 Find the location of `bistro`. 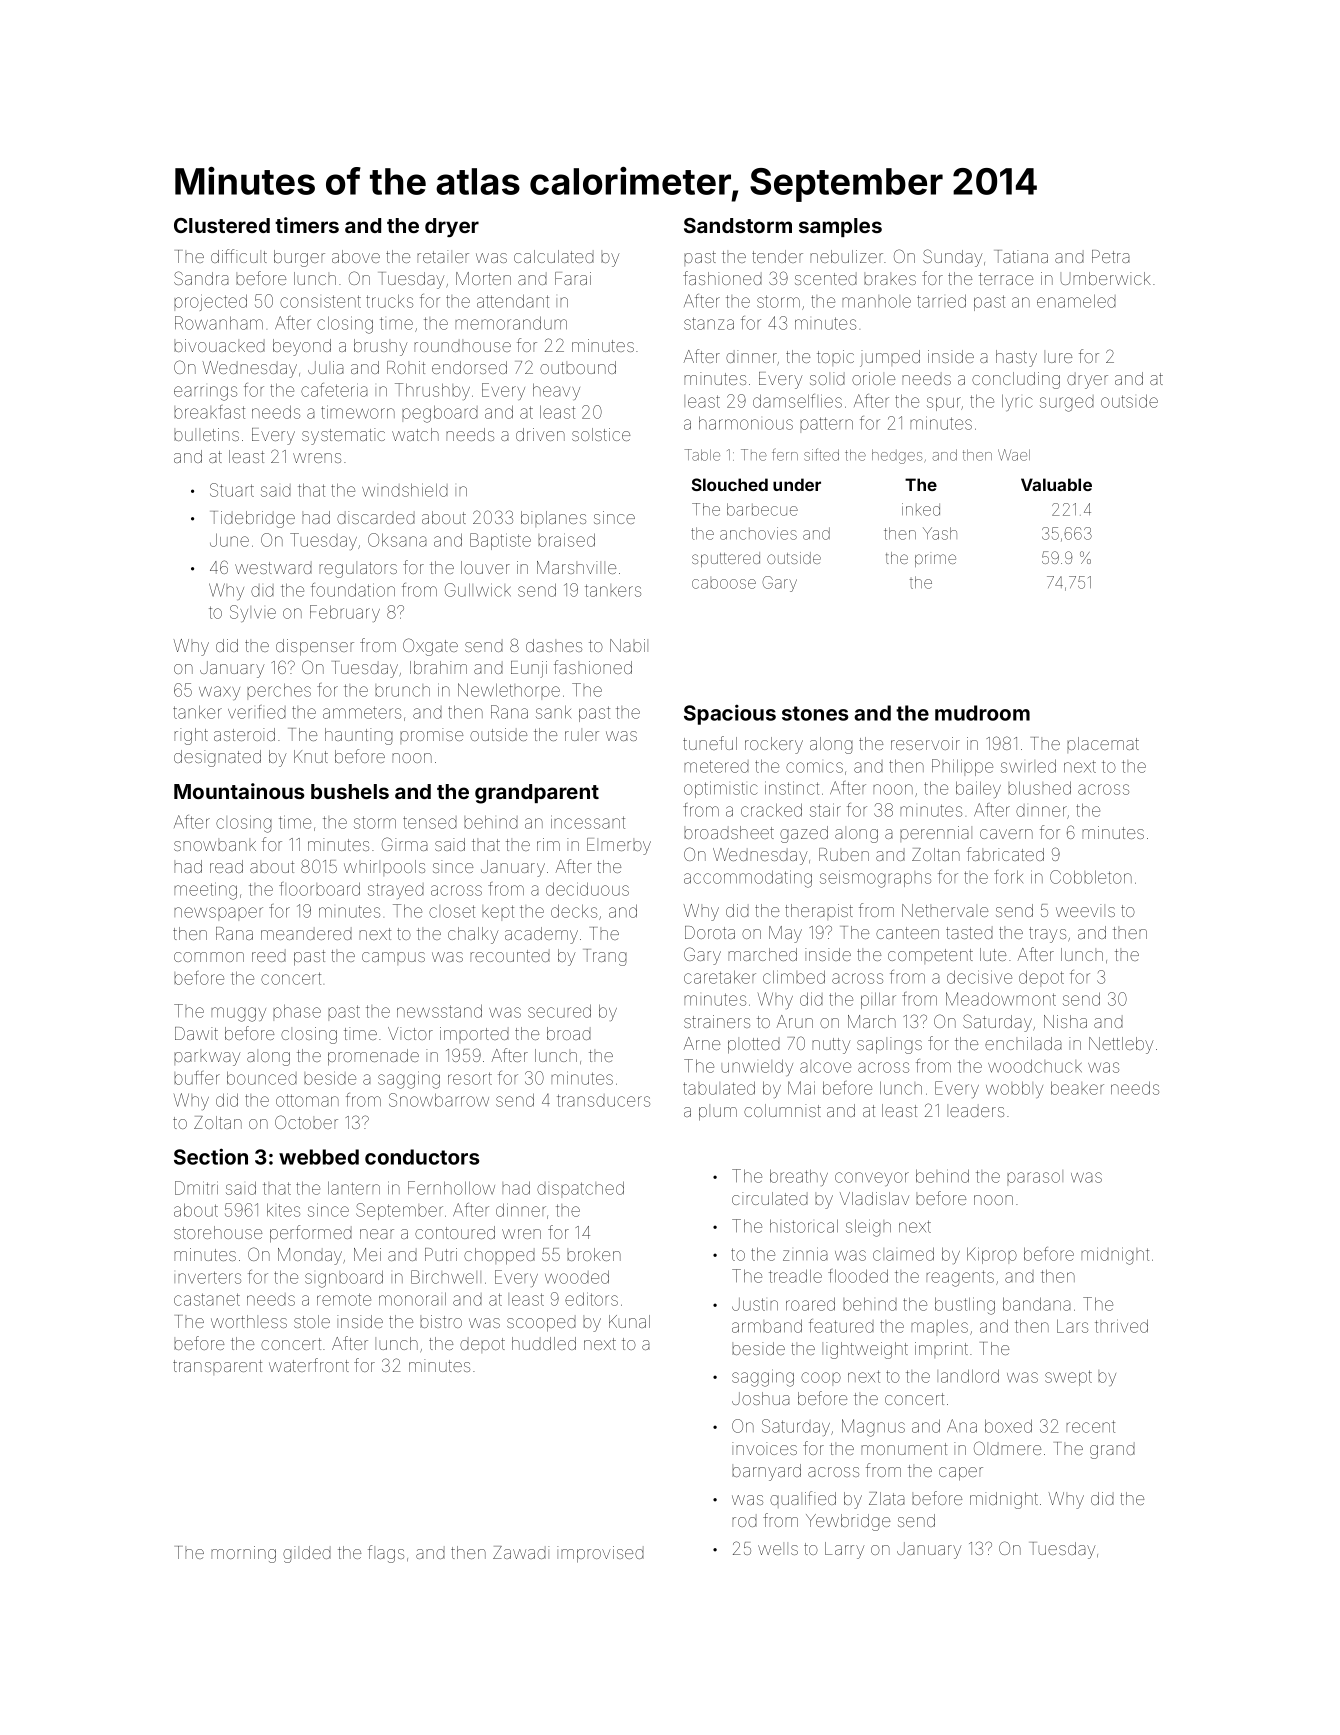

bistro is located at coordinates (441, 1321).
